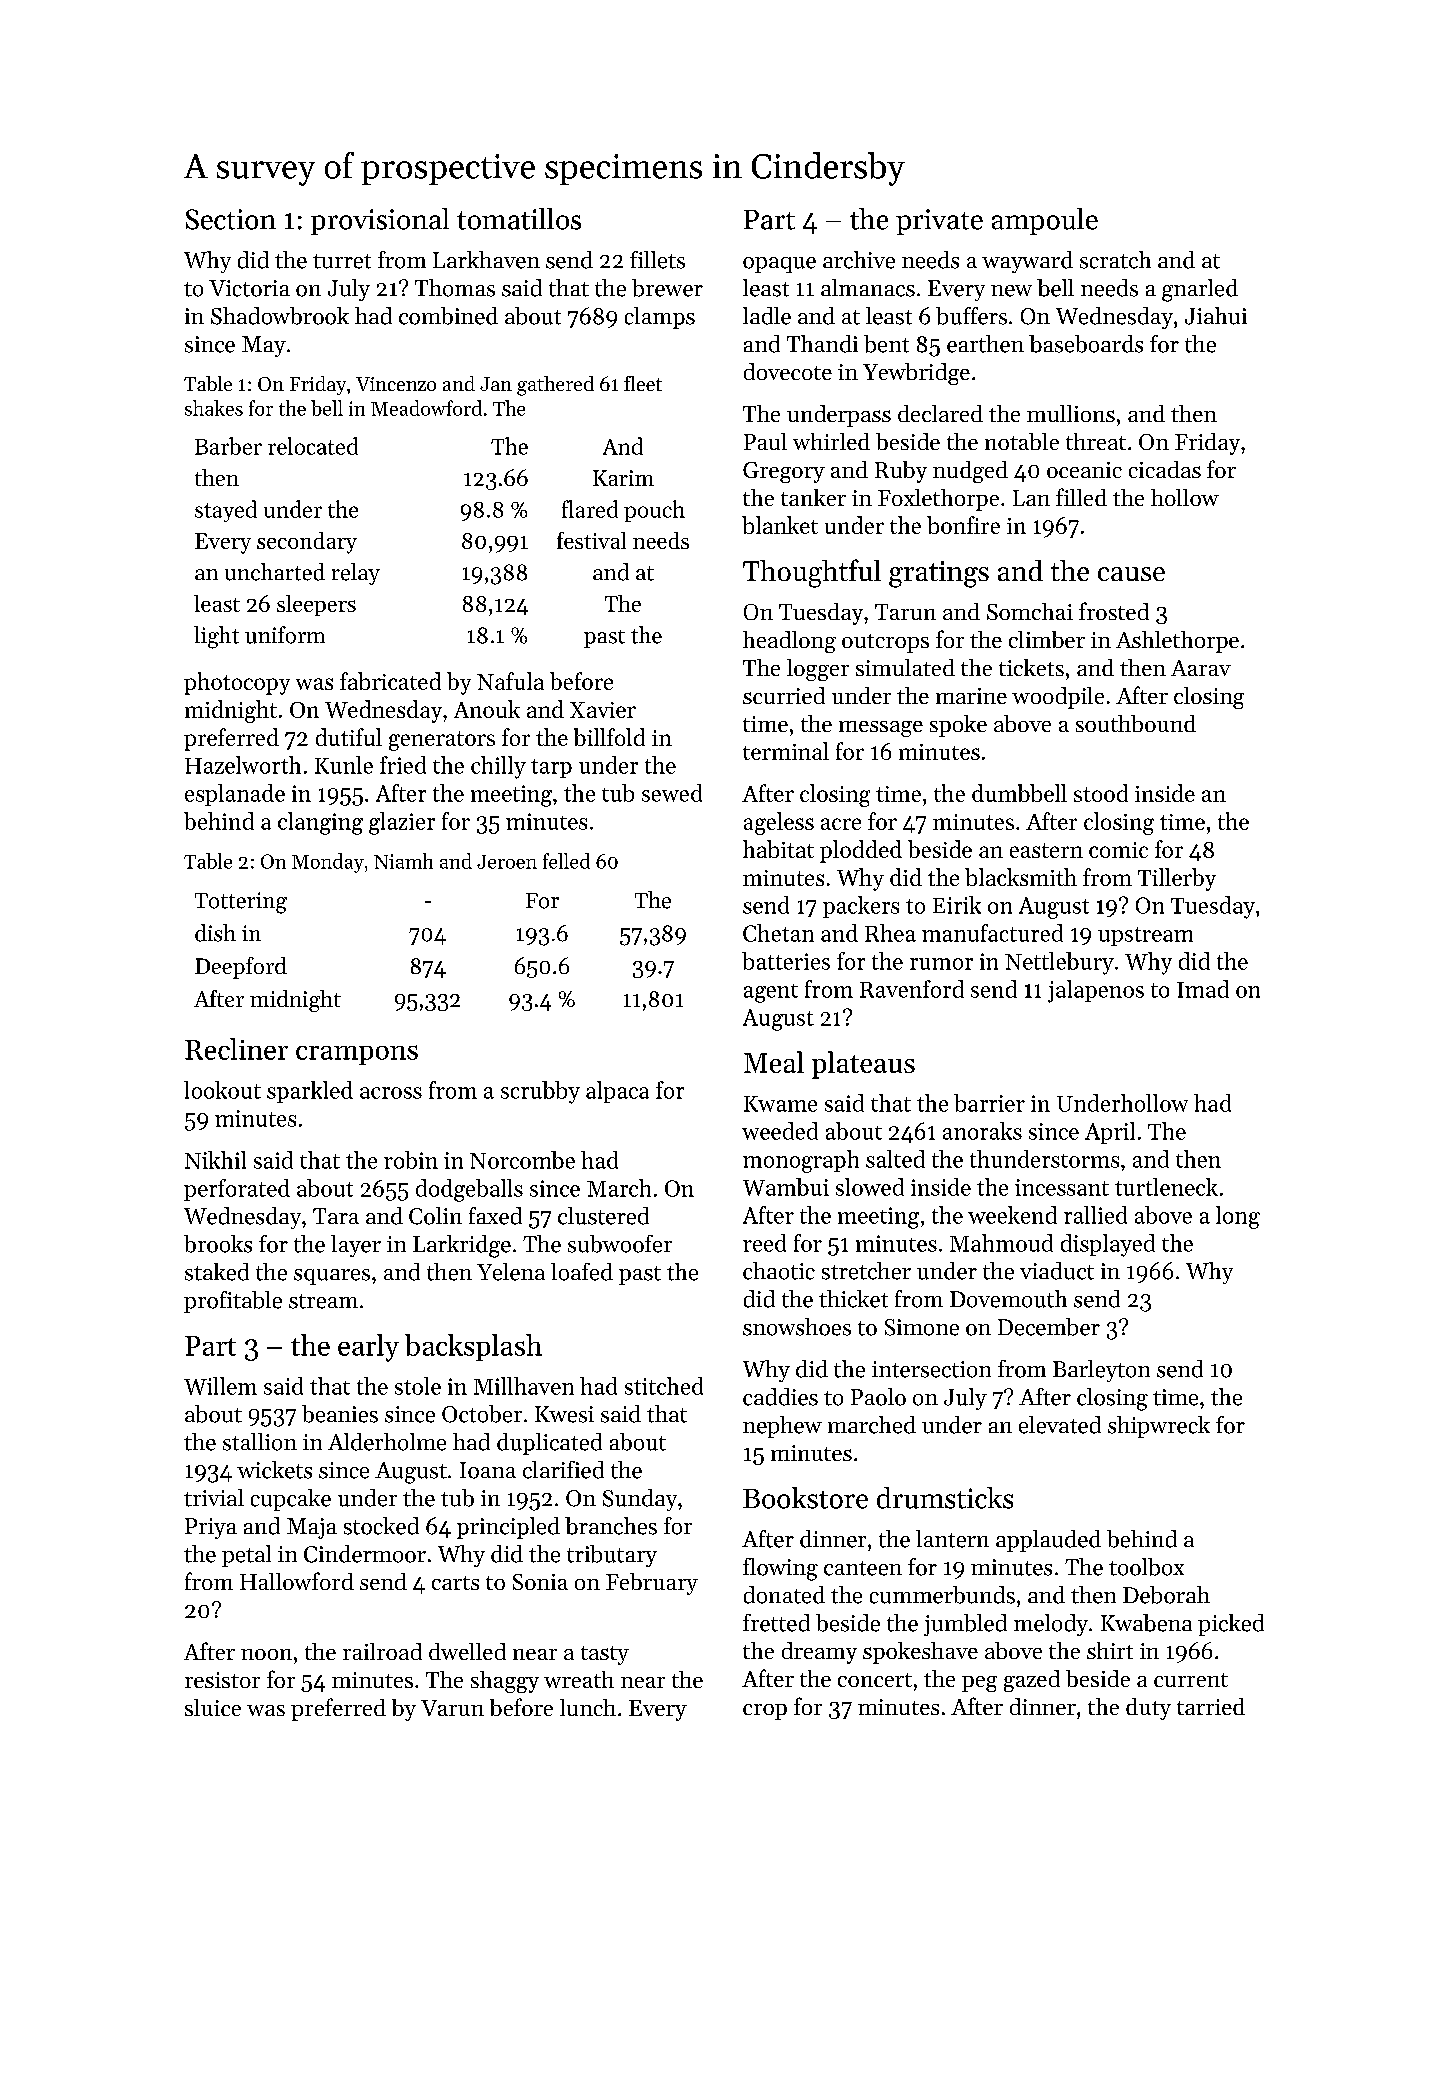 This screenshot has width=1450, height=2100. Describe the element at coordinates (664, 1386) in the screenshot. I see `stitched` at that location.
